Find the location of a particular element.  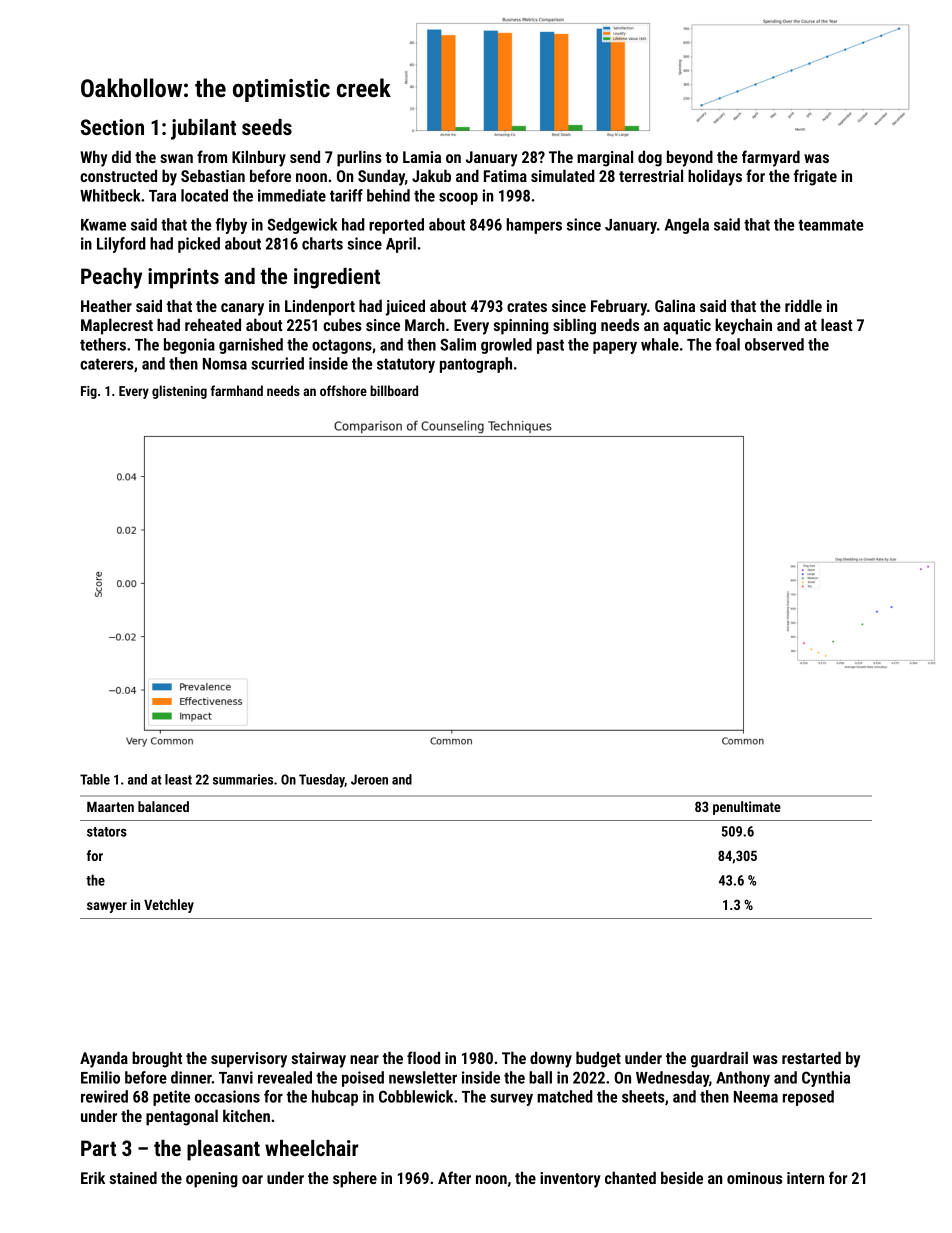

beside is located at coordinates (682, 1177).
